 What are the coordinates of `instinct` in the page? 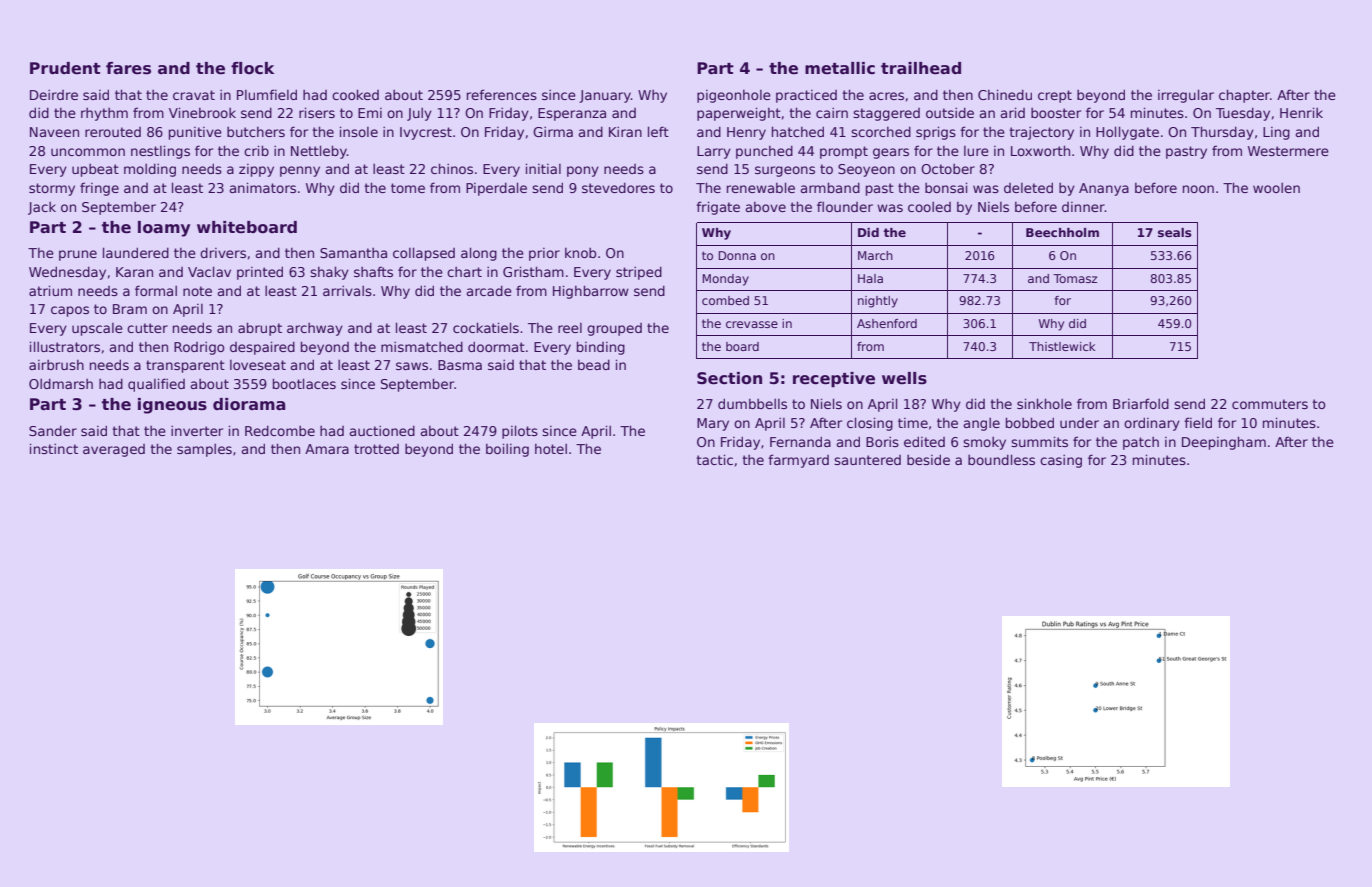 It's located at (54, 448).
